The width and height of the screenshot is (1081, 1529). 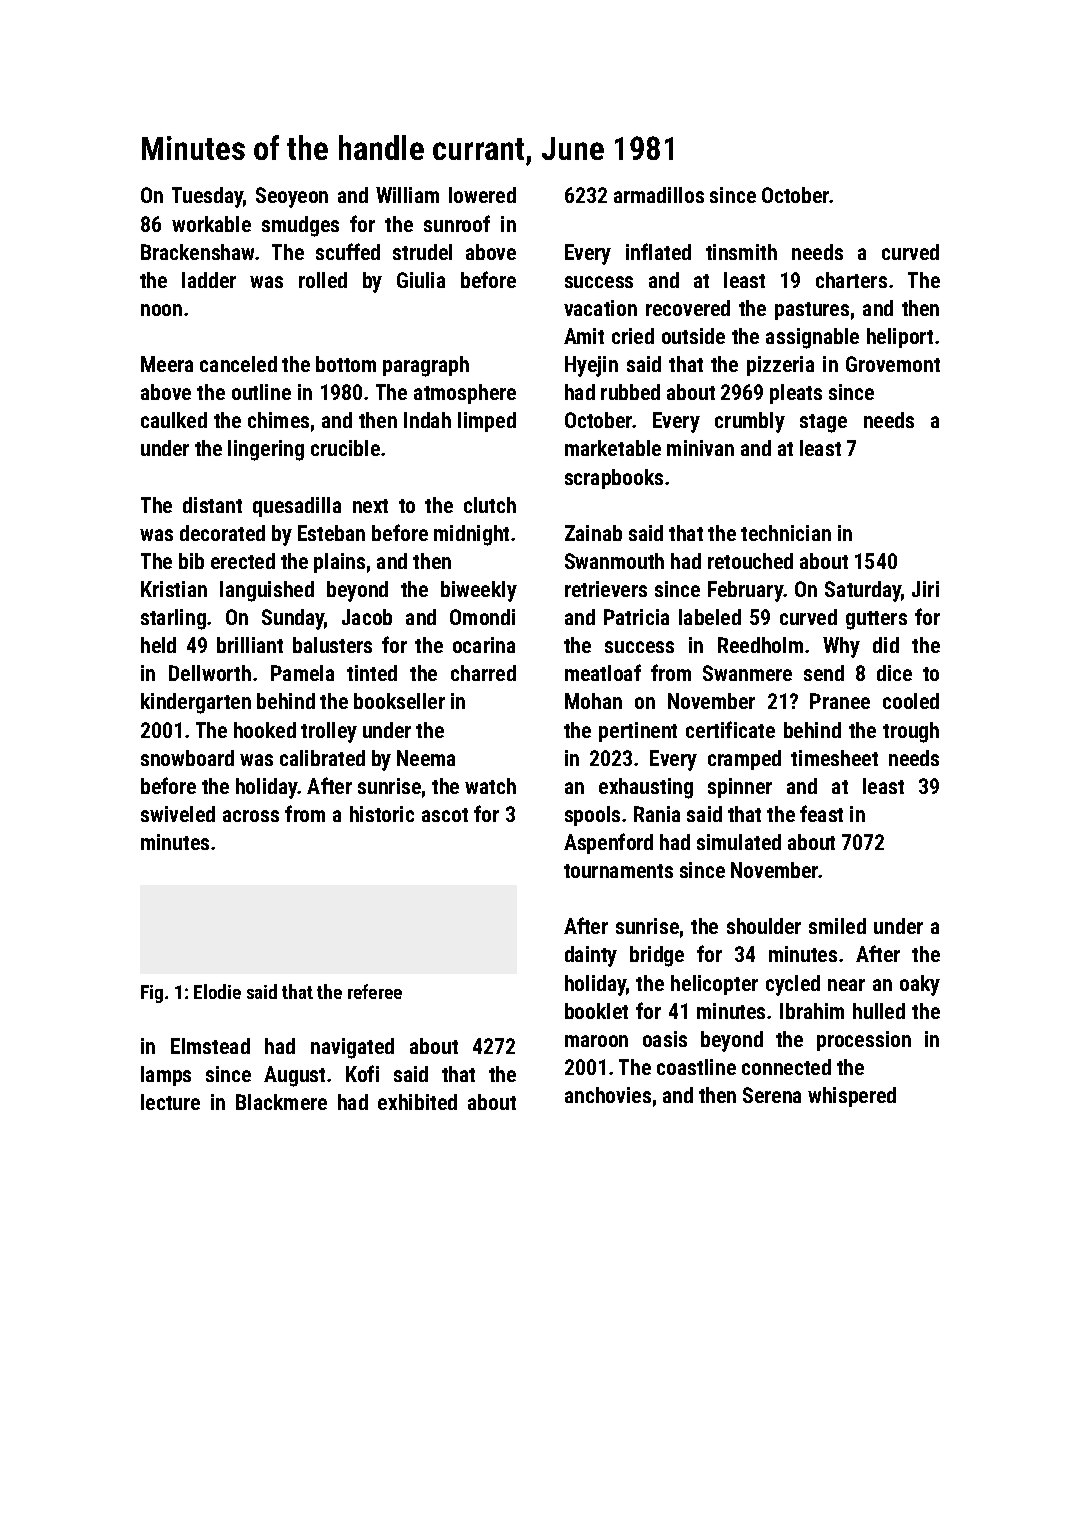 What do you see at coordinates (490, 505) in the screenshot?
I see `clutch` at bounding box center [490, 505].
